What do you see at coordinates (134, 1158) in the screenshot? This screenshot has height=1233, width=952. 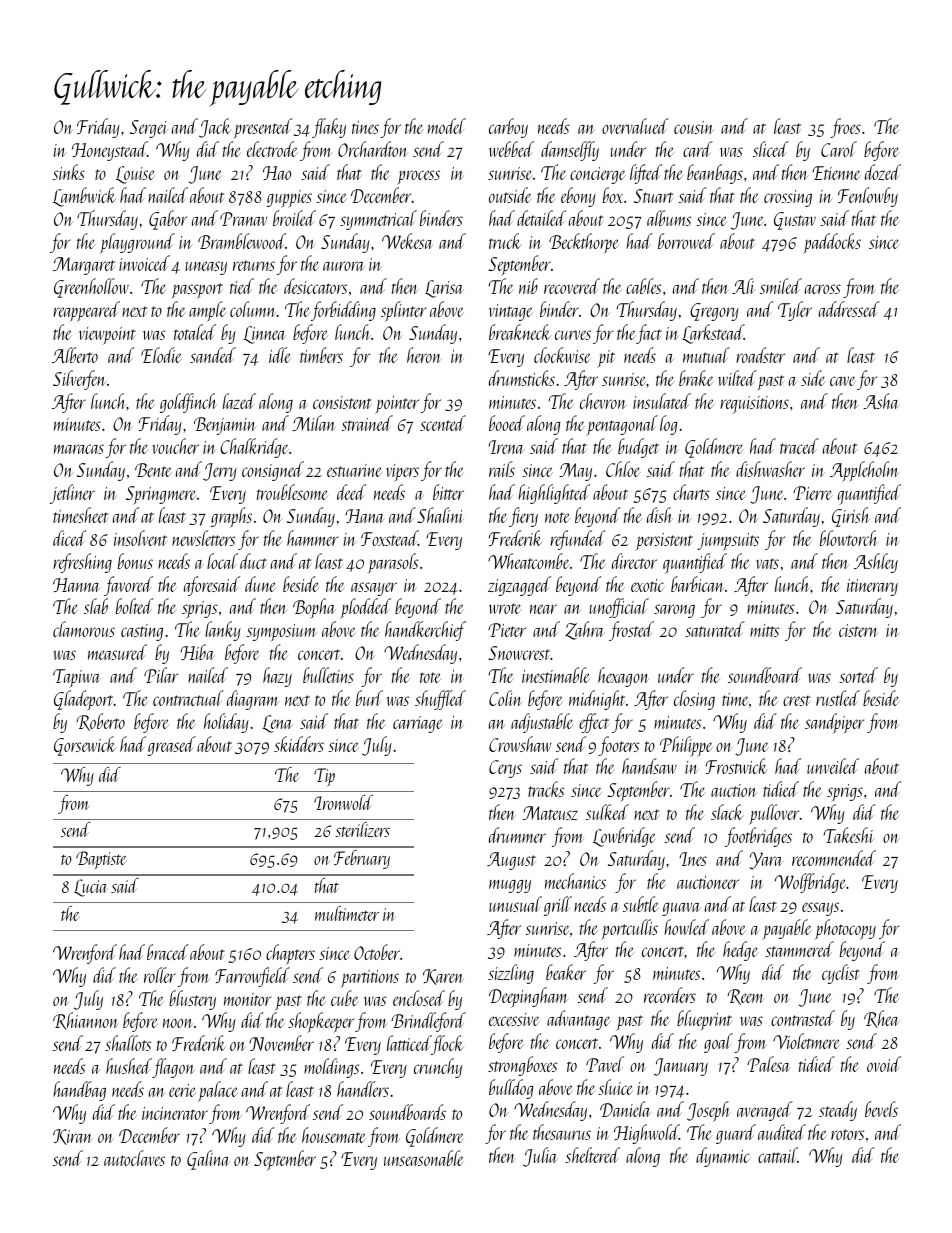 I see `autoclaves` at bounding box center [134, 1158].
